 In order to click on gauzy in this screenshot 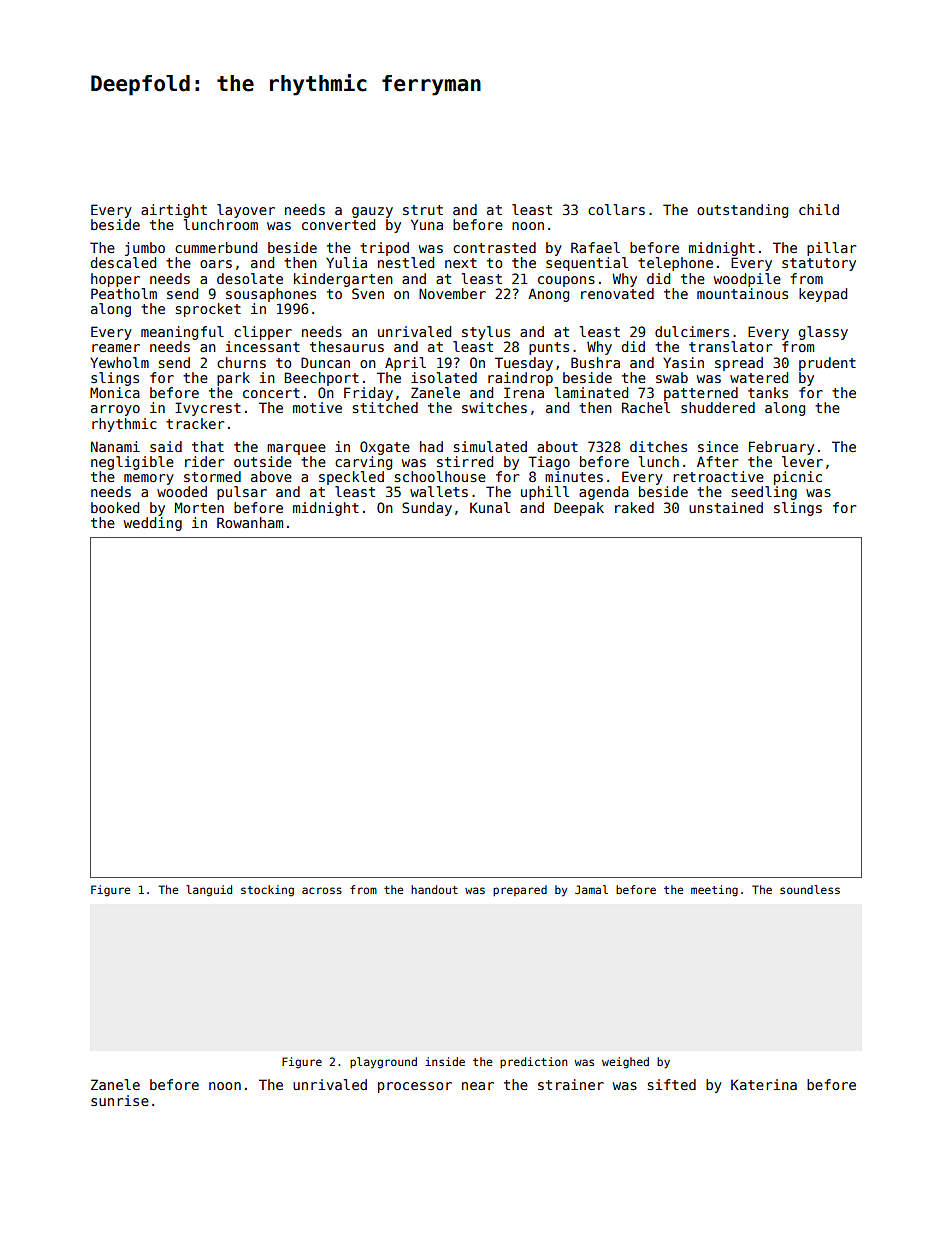, I will do `click(372, 212)`.
